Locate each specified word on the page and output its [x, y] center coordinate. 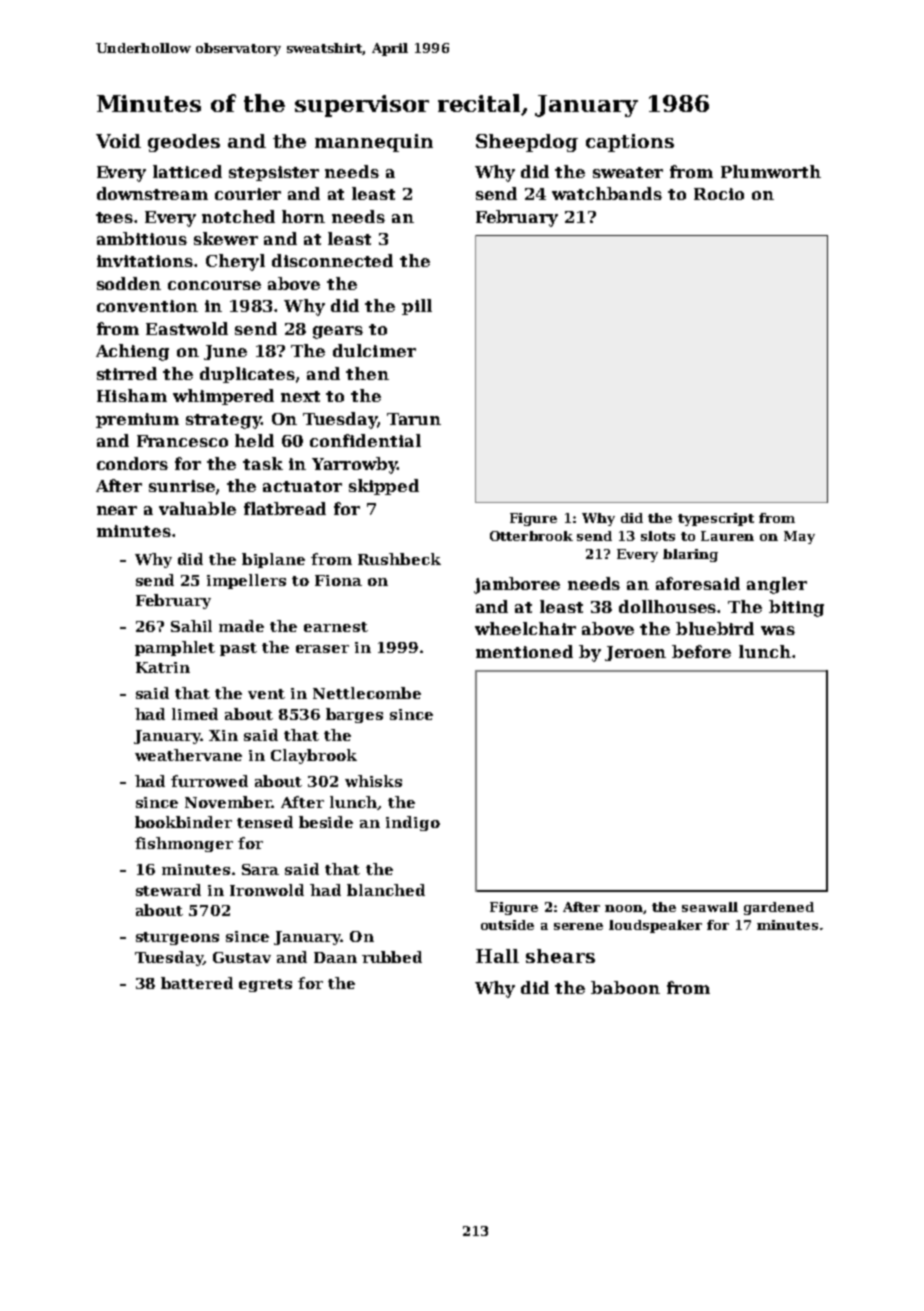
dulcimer [374, 350]
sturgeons [177, 938]
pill [417, 307]
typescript [716, 519]
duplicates [247, 375]
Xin [223, 735]
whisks [373, 781]
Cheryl [235, 262]
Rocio [719, 194]
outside [507, 925]
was [778, 630]
